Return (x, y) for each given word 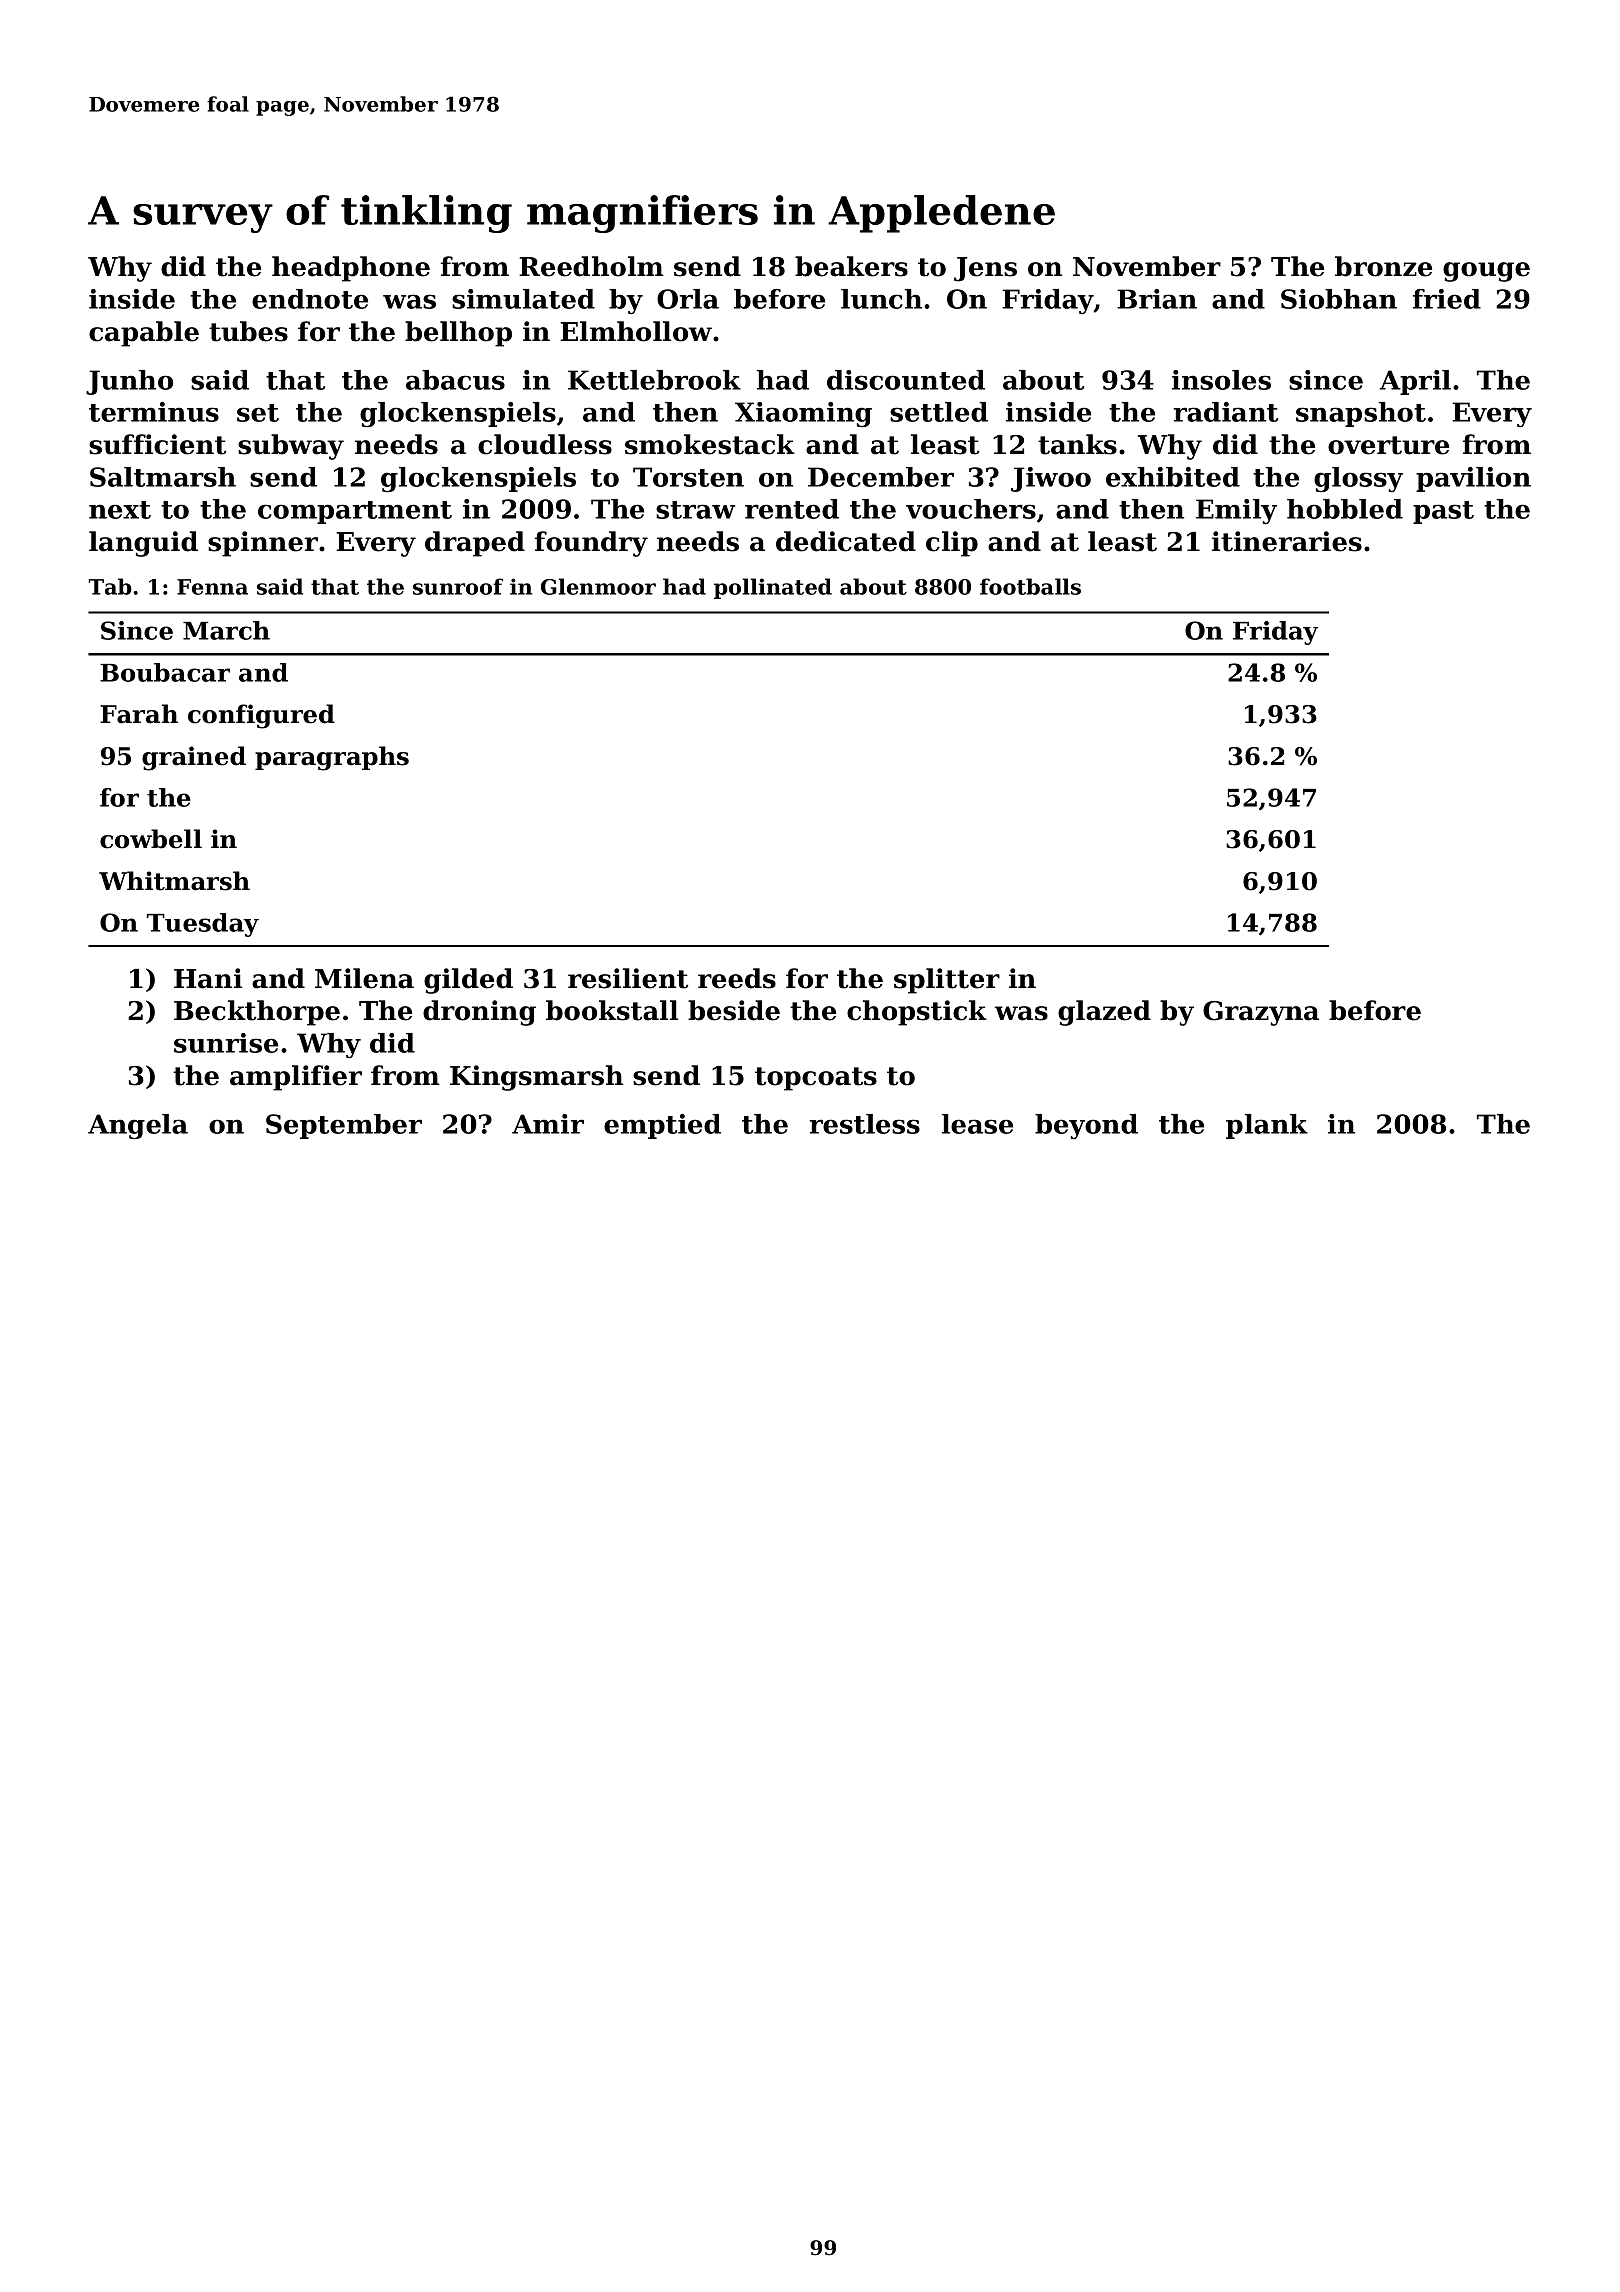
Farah (139, 714)
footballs (1030, 586)
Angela (138, 1126)
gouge (1486, 272)
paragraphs (332, 758)
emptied (662, 1126)
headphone (351, 269)
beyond (1086, 1126)
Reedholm (591, 266)
